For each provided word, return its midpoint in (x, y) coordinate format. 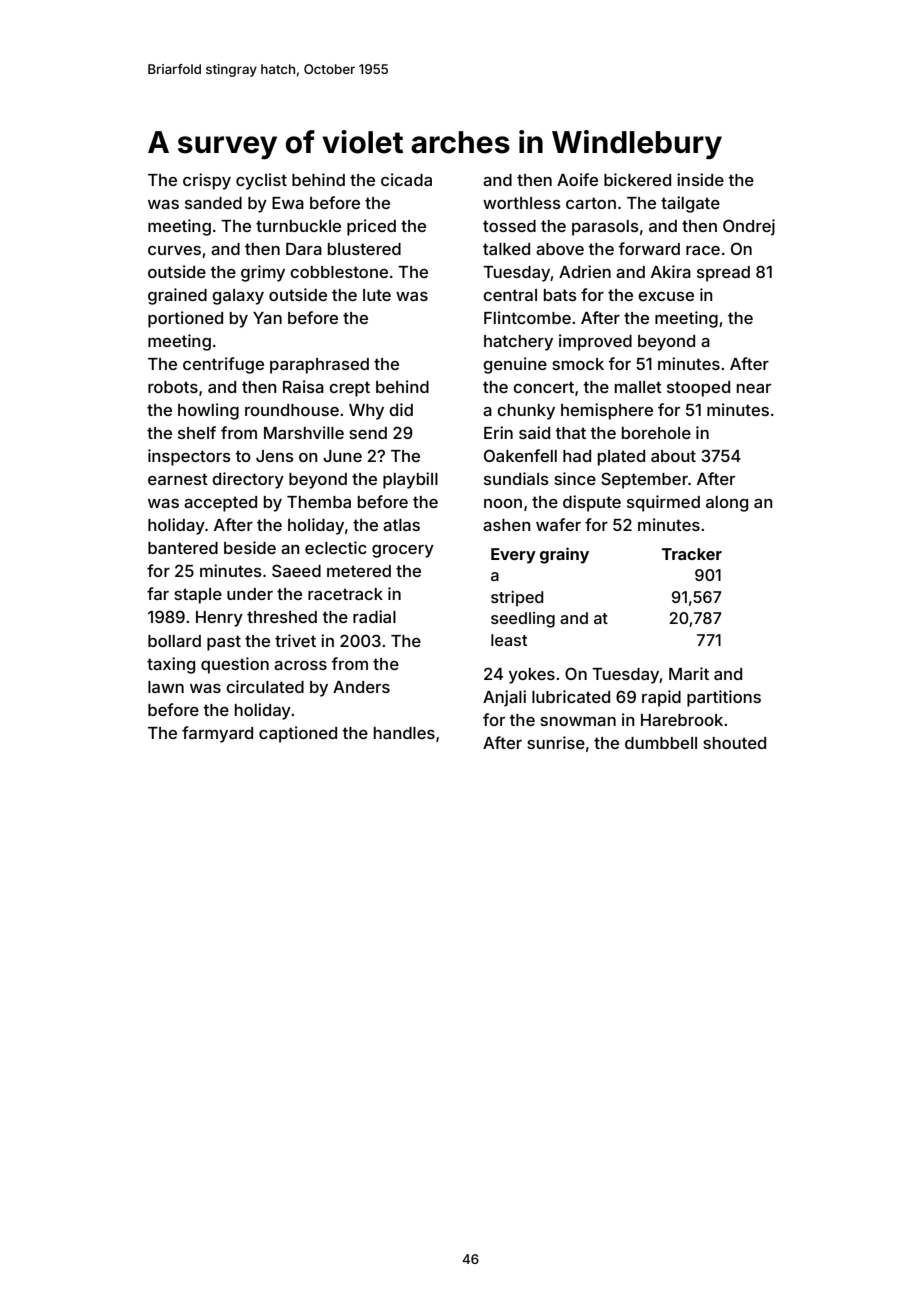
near (754, 388)
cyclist (261, 181)
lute (377, 295)
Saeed (296, 570)
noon (503, 503)
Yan (267, 318)
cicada (406, 179)
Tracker (692, 554)
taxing (171, 665)
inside (700, 179)
